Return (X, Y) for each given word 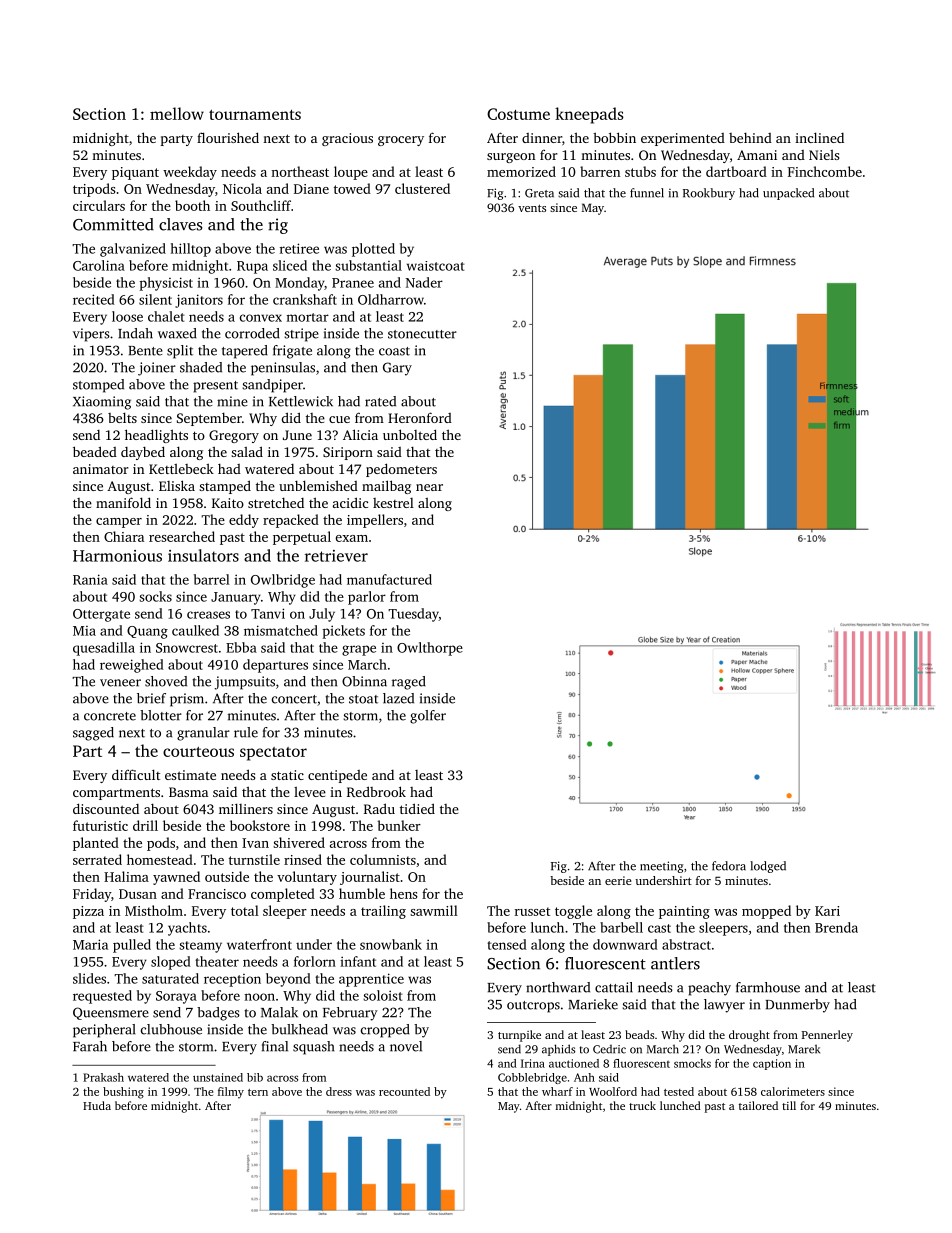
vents (532, 208)
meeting (661, 867)
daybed (143, 453)
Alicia (360, 434)
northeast (300, 171)
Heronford (420, 417)
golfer (428, 717)
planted (96, 844)
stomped (98, 386)
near (429, 487)
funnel (647, 193)
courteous (198, 752)
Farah (90, 1046)
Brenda (836, 927)
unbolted (410, 434)
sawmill (434, 910)
